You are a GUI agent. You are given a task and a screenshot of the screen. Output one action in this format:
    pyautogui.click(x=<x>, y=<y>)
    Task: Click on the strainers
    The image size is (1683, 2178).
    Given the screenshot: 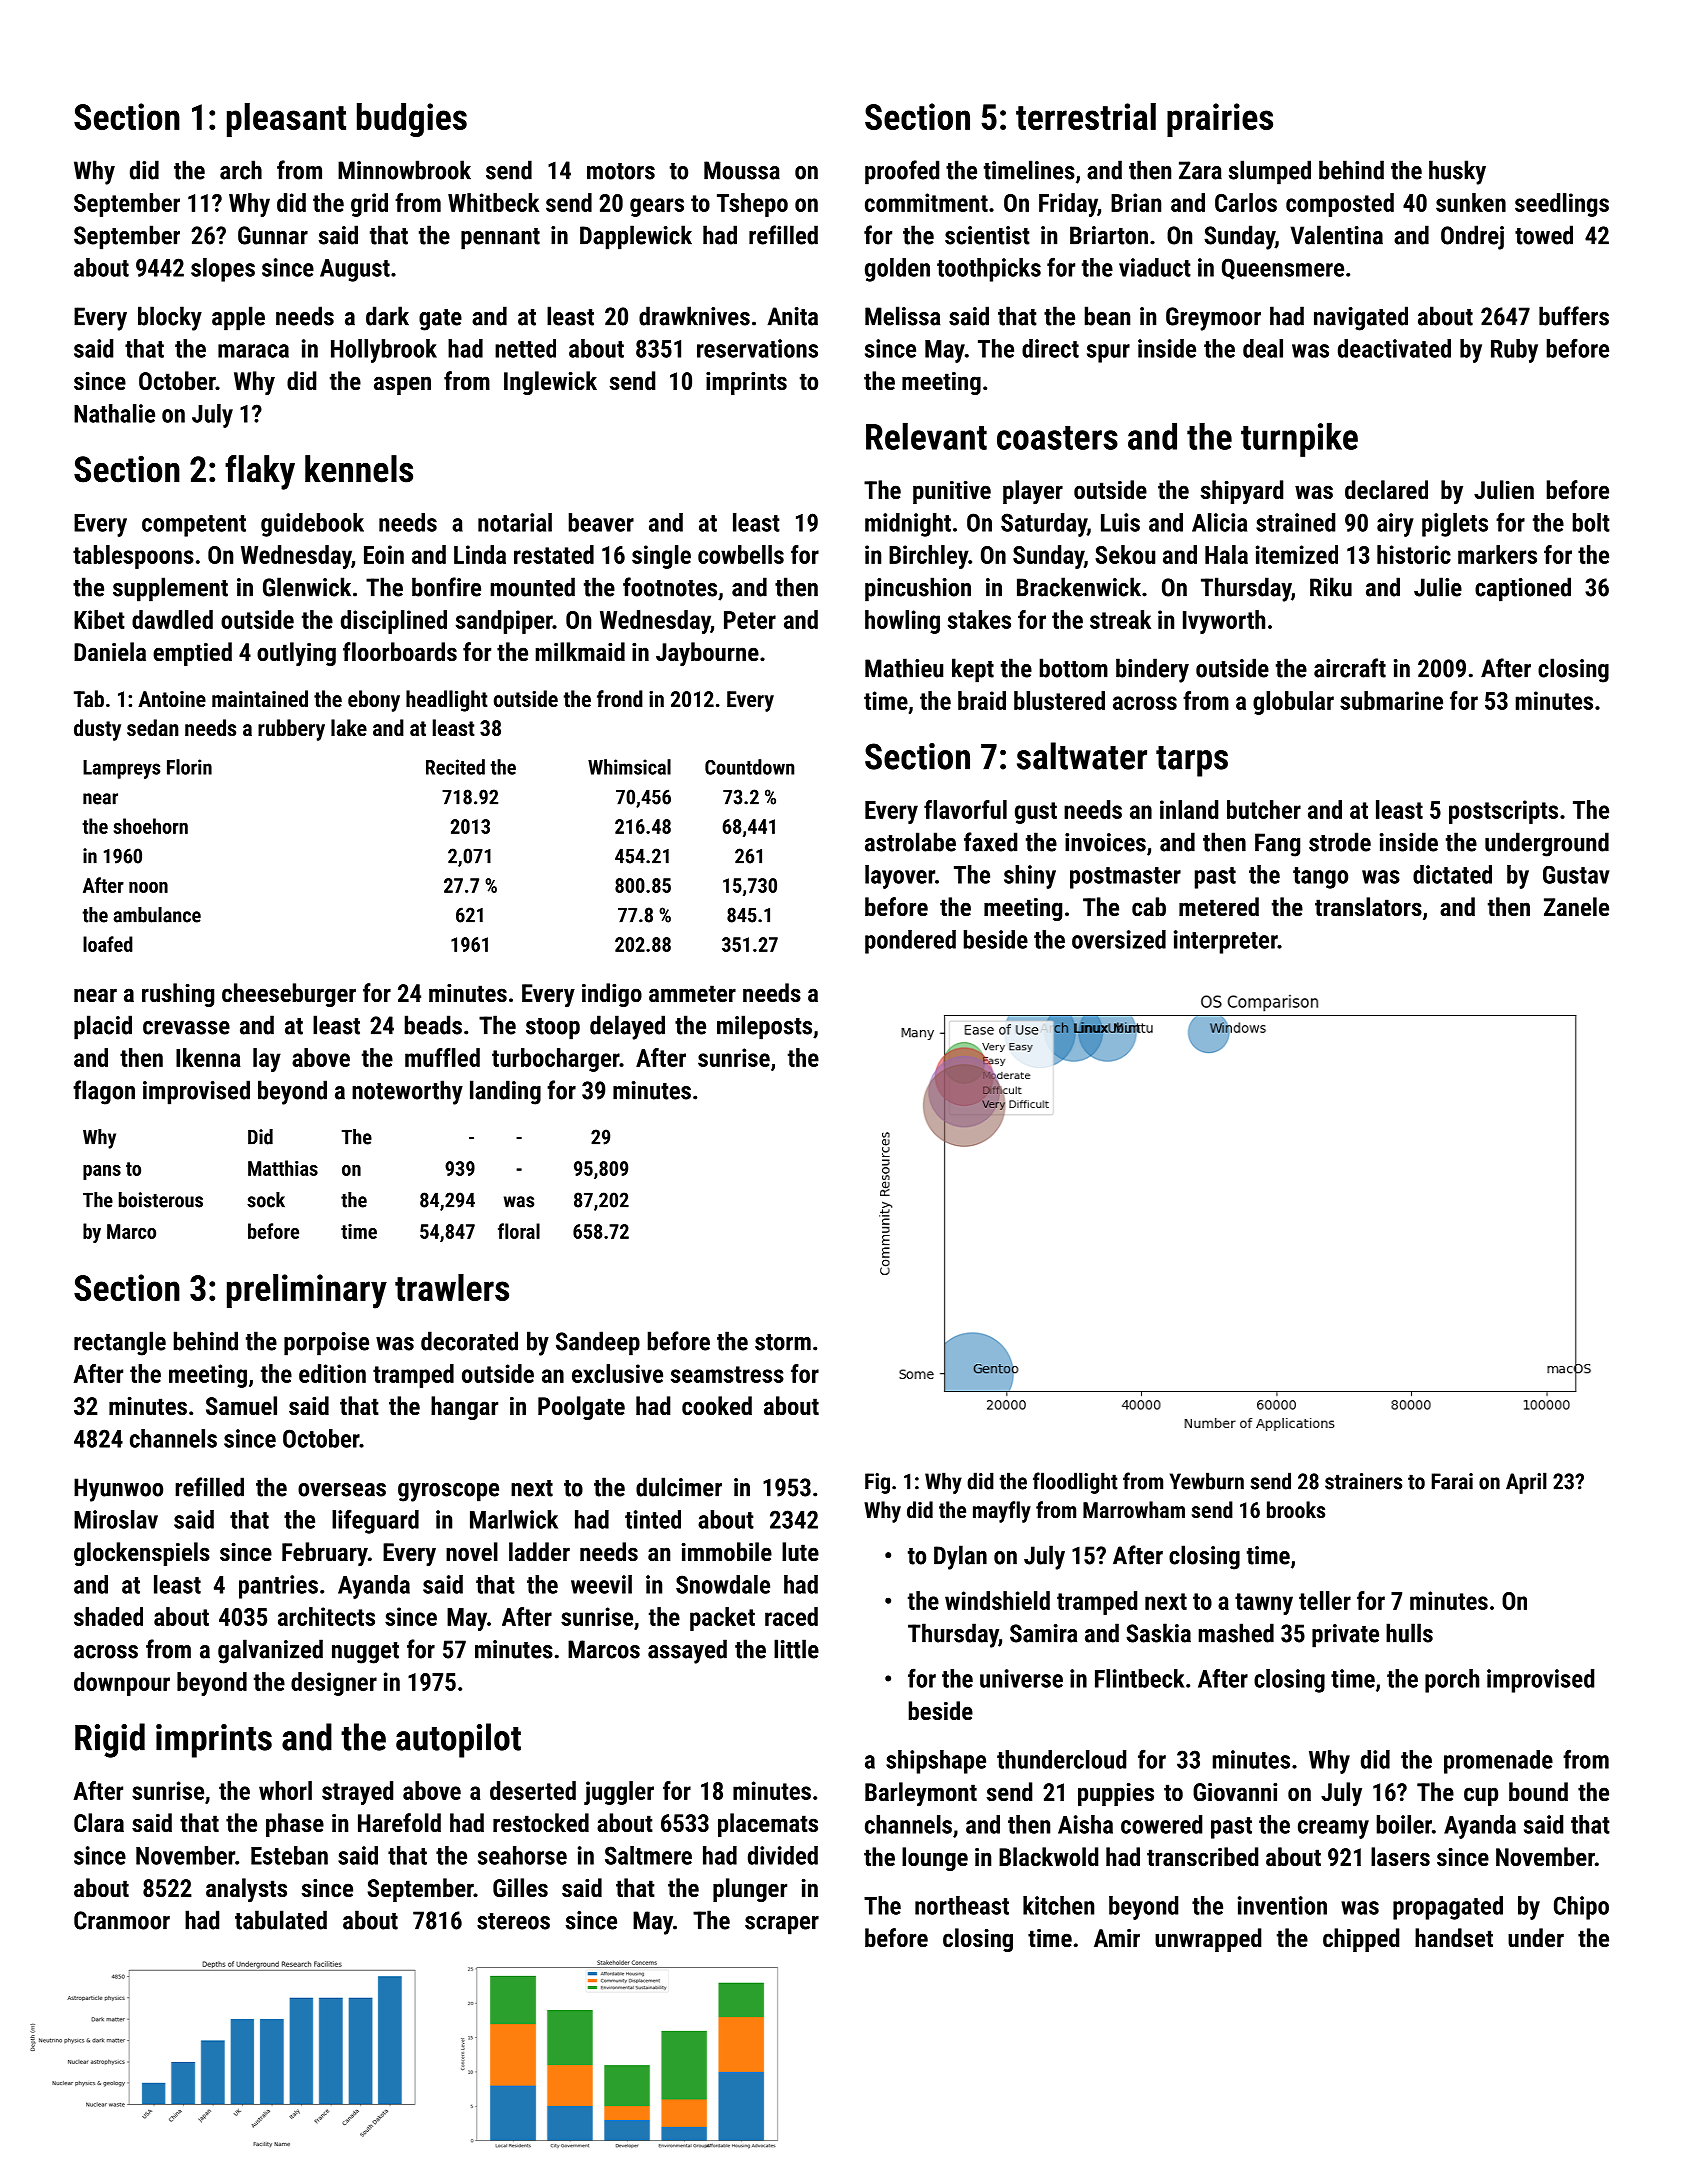 What is the action you would take?
    pyautogui.click(x=1363, y=1481)
